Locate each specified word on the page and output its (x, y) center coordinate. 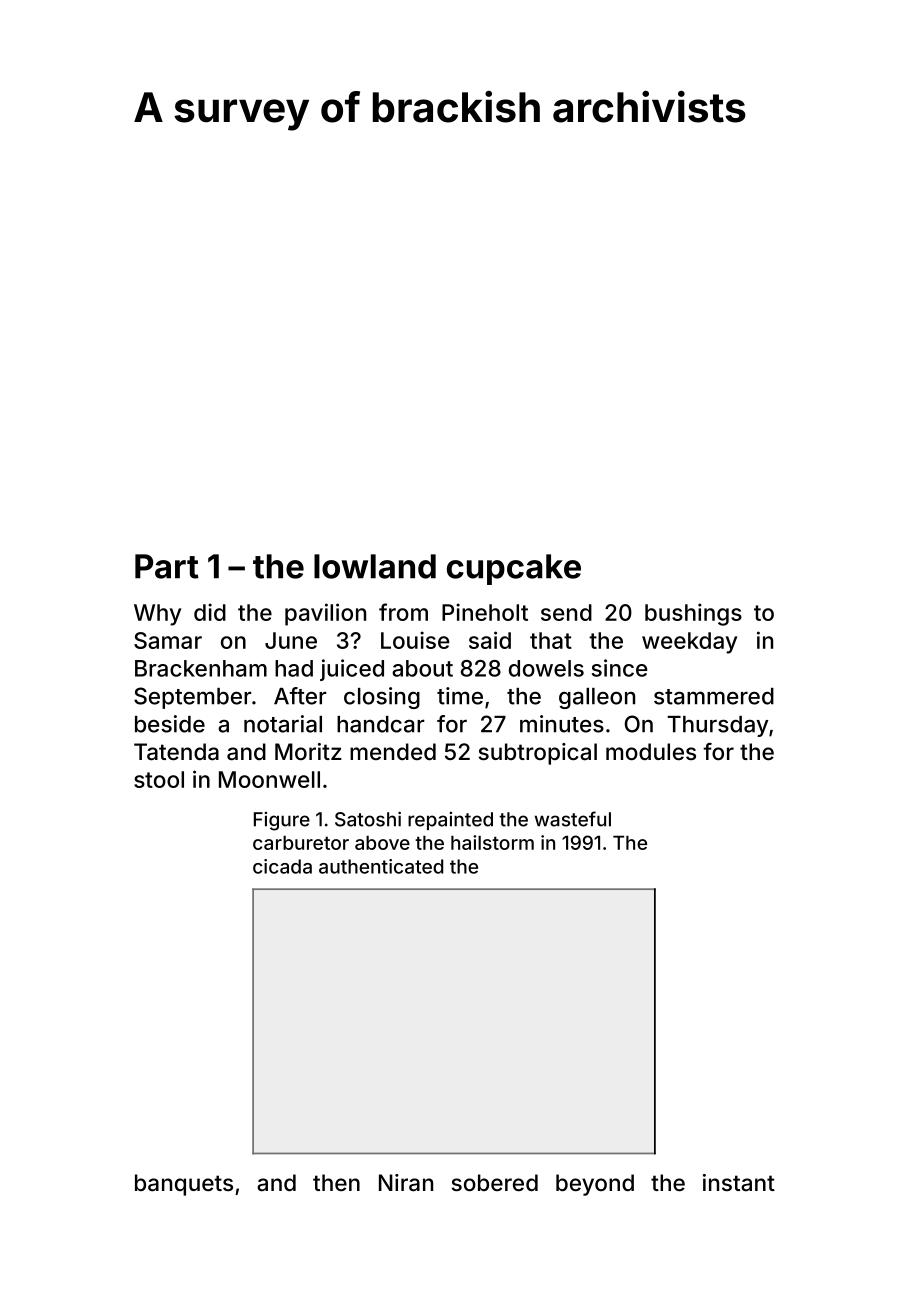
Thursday (718, 726)
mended (393, 751)
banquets (184, 1185)
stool (159, 779)
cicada (282, 866)
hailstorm (492, 842)
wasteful (573, 819)
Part (167, 566)
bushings (693, 614)
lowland (375, 566)
